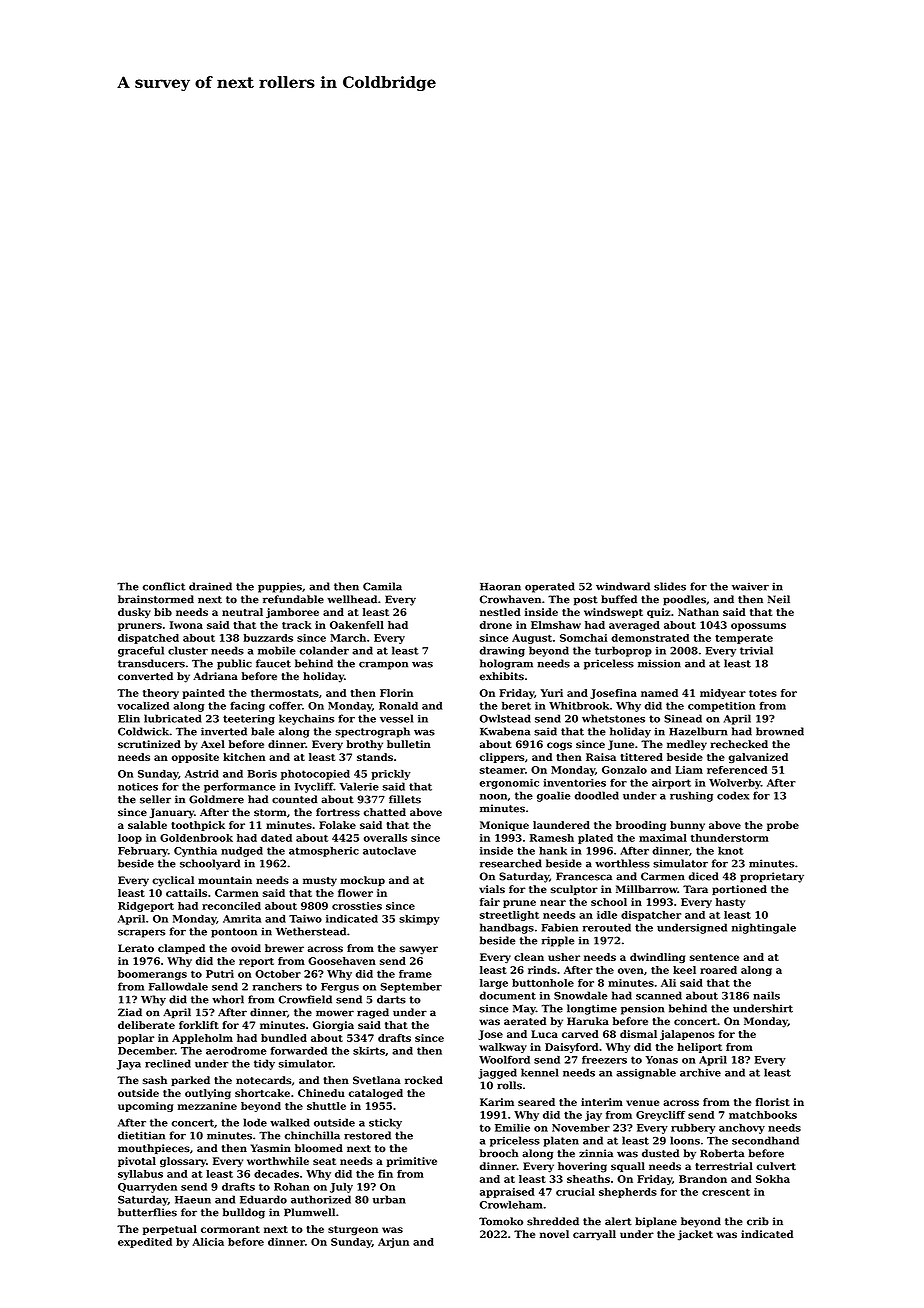  What do you see at coordinates (277, 650) in the screenshot?
I see `mobile` at bounding box center [277, 650].
